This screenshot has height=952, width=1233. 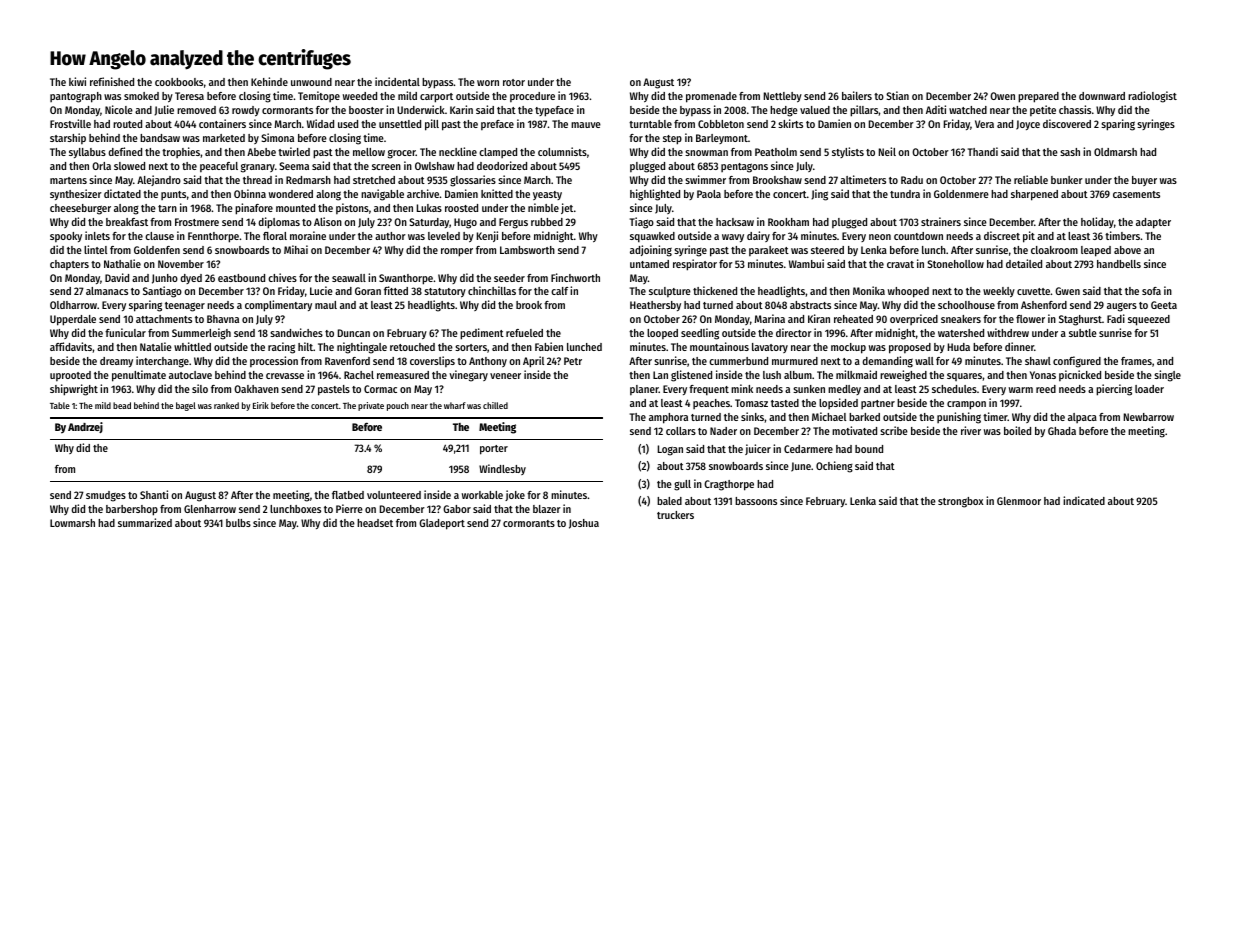 What do you see at coordinates (468, 376) in the screenshot?
I see `vinegary` at bounding box center [468, 376].
